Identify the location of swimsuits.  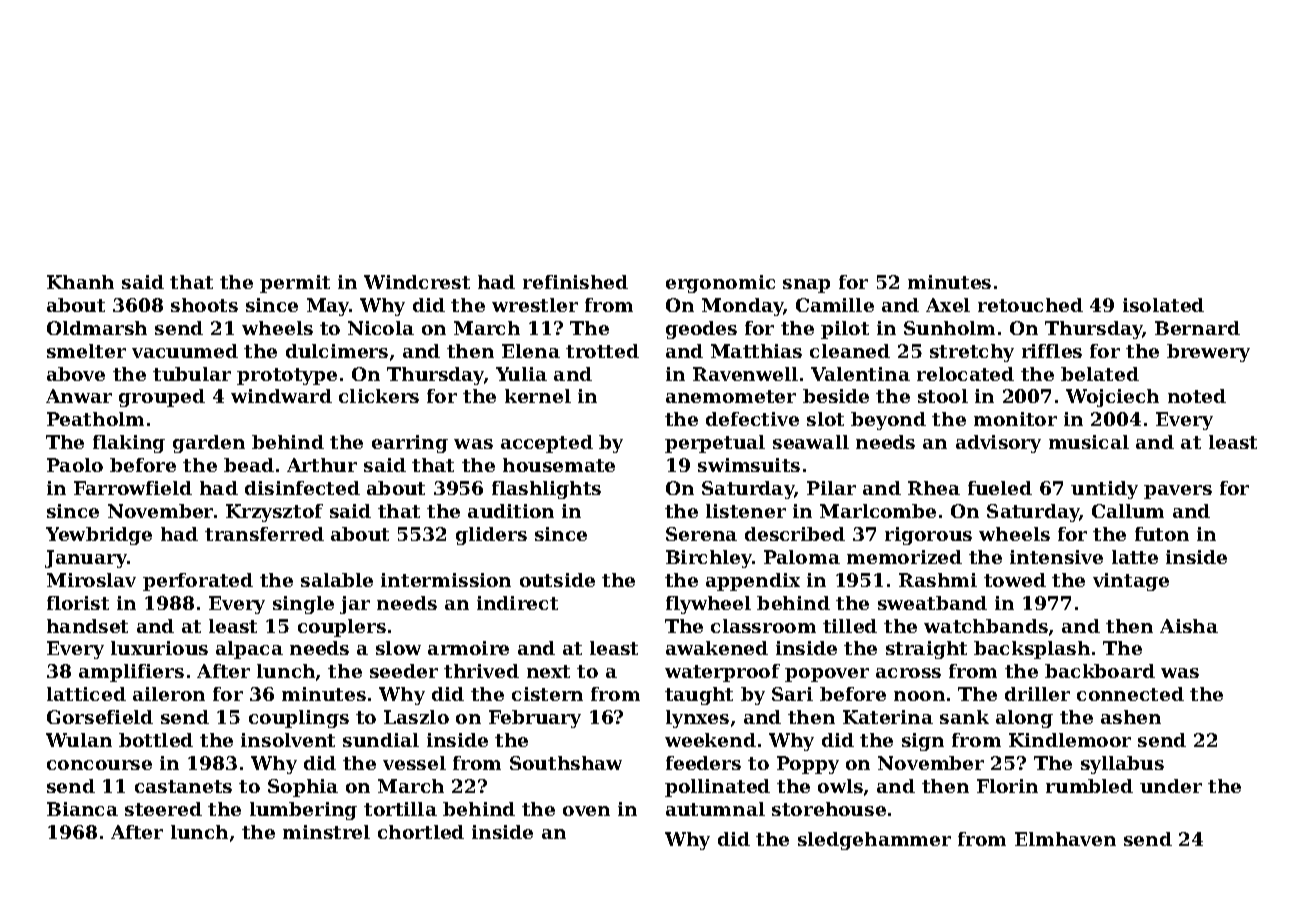
(749, 465).
